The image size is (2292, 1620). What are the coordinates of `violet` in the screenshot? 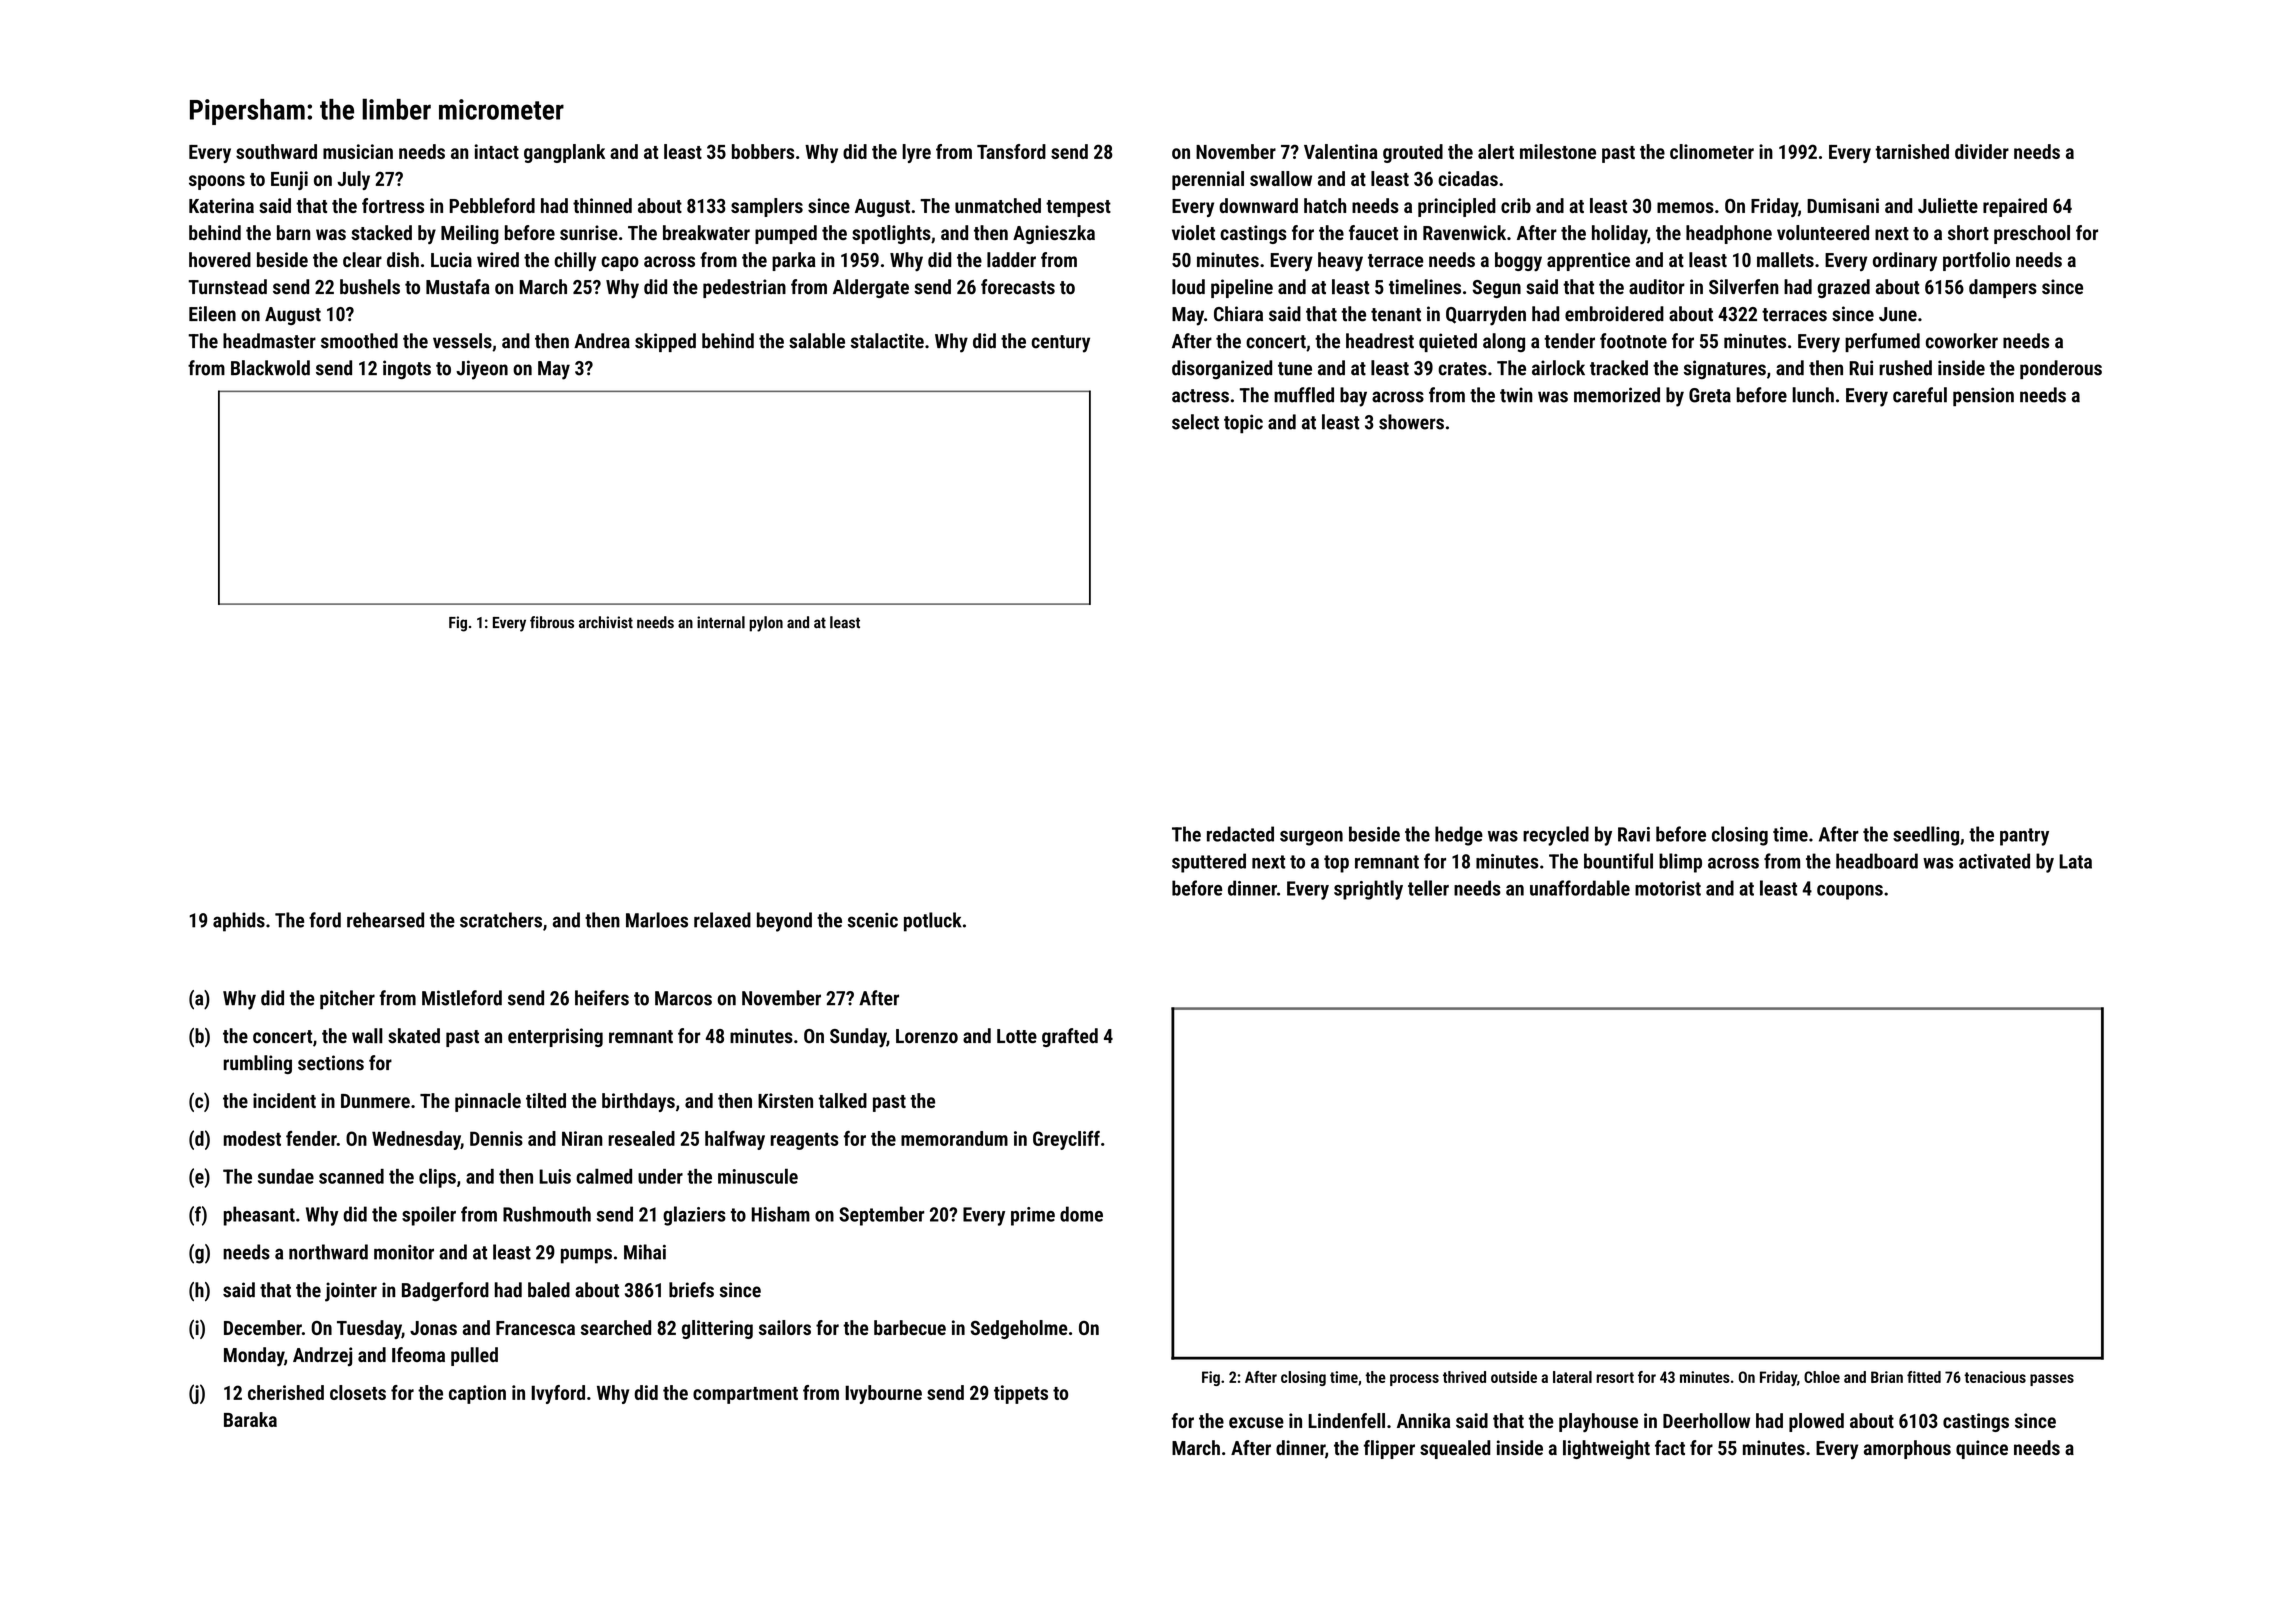 It's located at (1193, 232).
